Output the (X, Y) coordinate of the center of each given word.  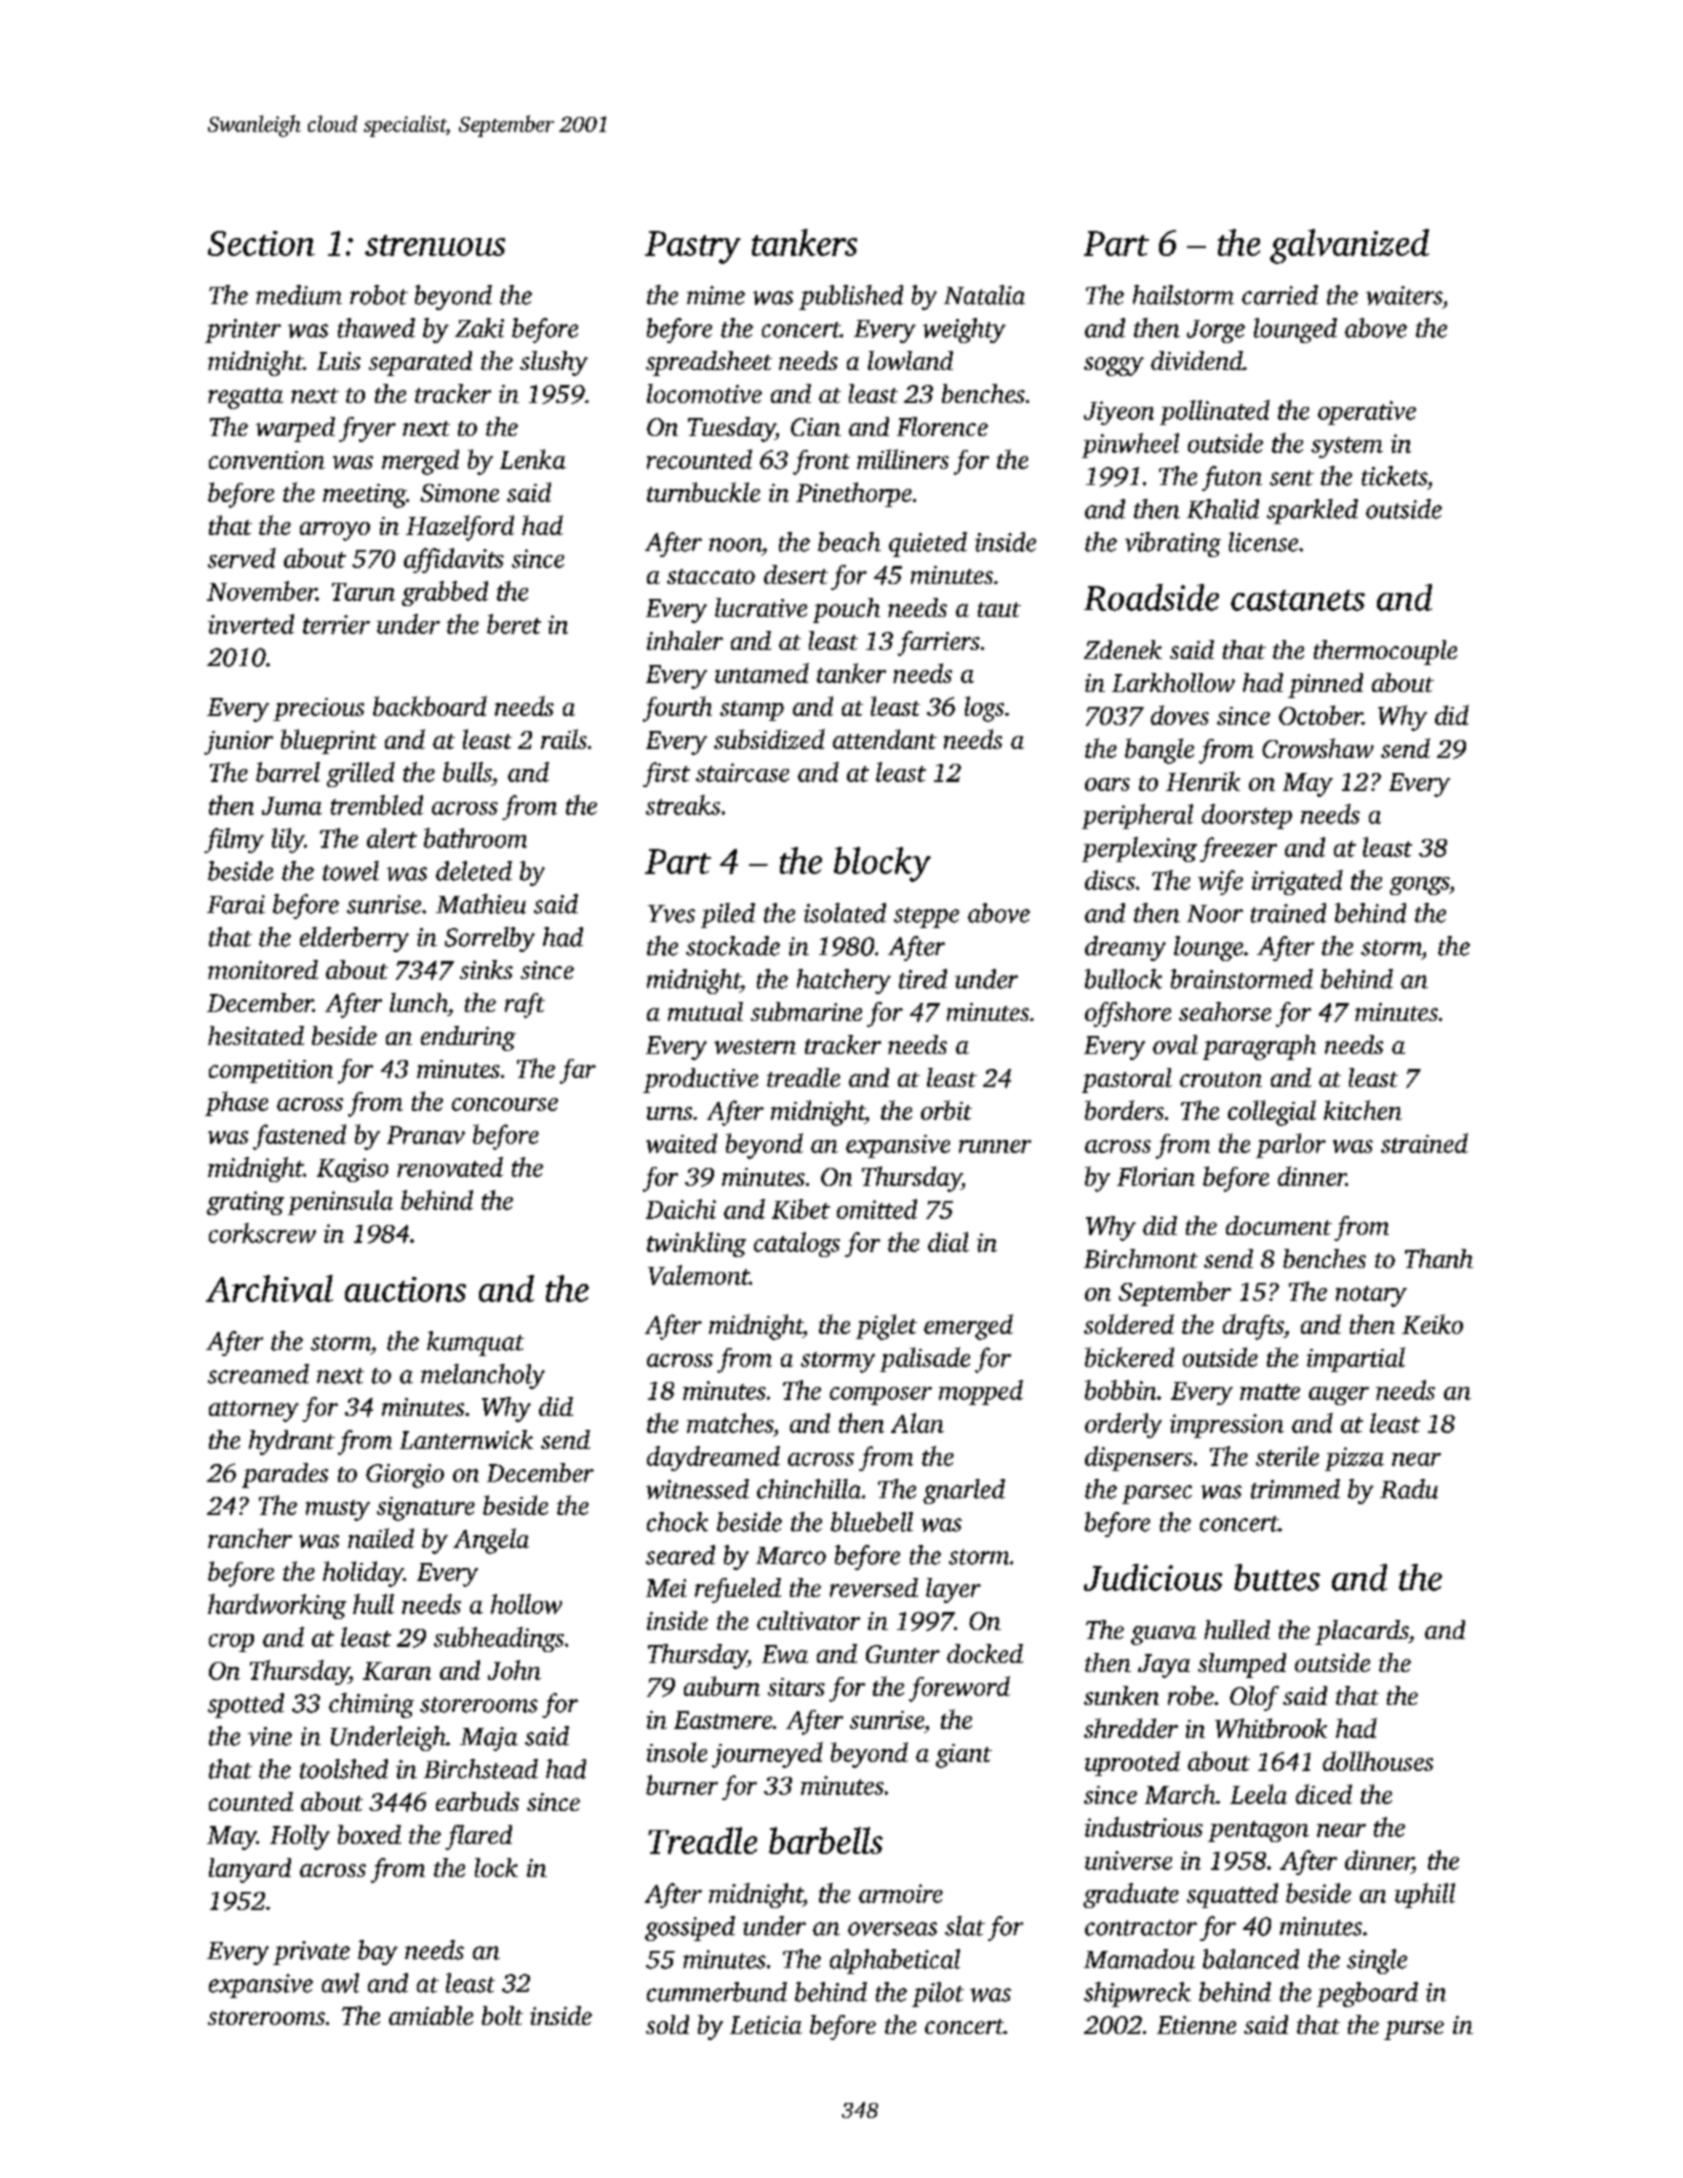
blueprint (329, 741)
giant (964, 1756)
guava (1163, 1635)
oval (1175, 1044)
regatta (245, 398)
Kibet (801, 1209)
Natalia (984, 295)
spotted (246, 1705)
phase (236, 1103)
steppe (926, 917)
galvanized (1349, 246)
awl (340, 1983)
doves (1180, 715)
